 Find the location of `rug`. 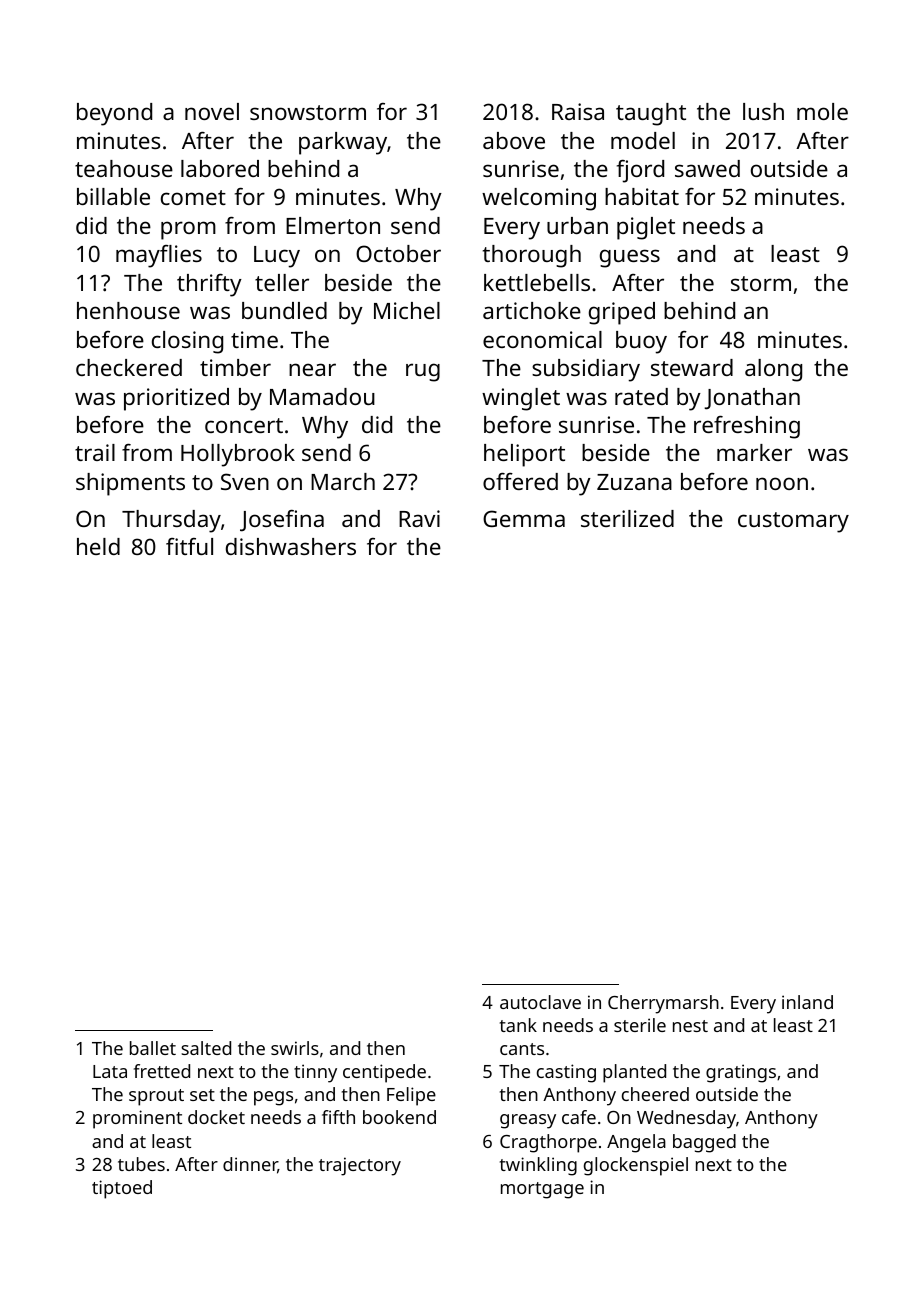

rug is located at coordinates (423, 372).
